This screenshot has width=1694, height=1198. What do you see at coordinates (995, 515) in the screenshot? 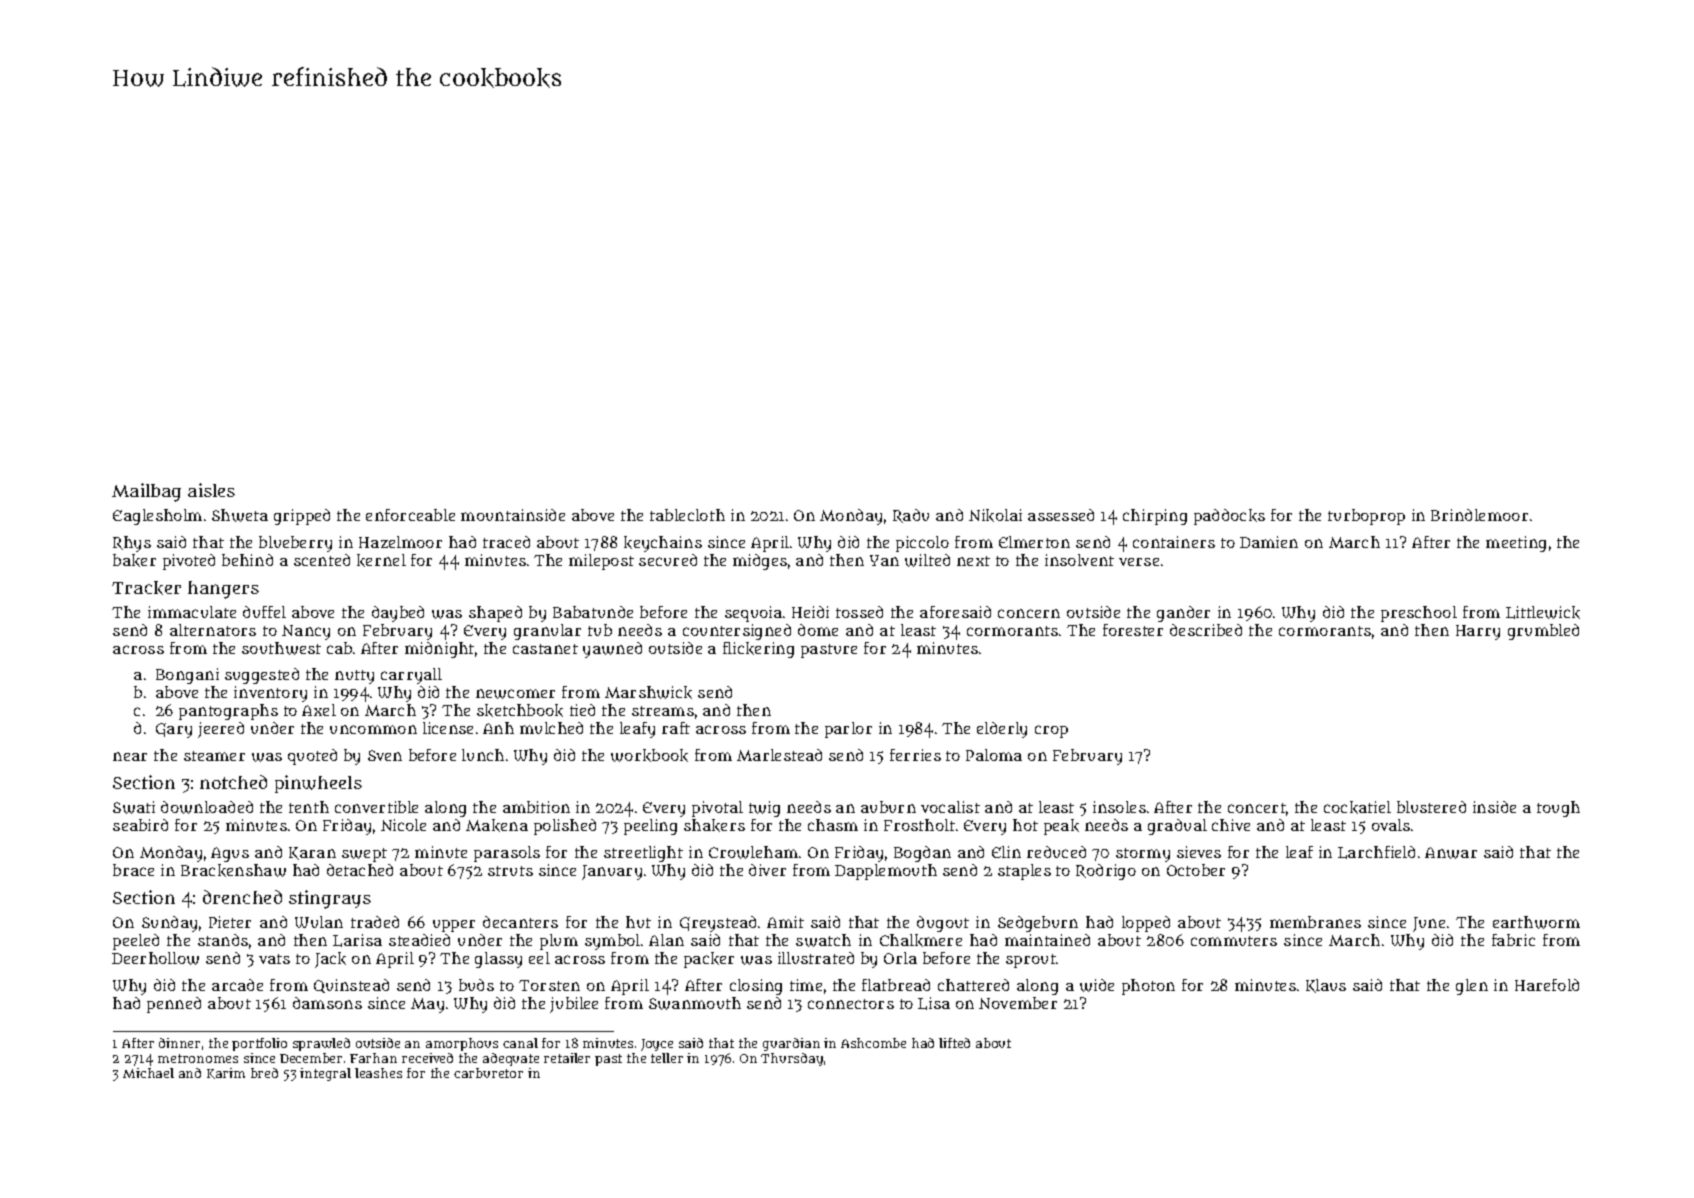
I see `Nikolai` at bounding box center [995, 515].
